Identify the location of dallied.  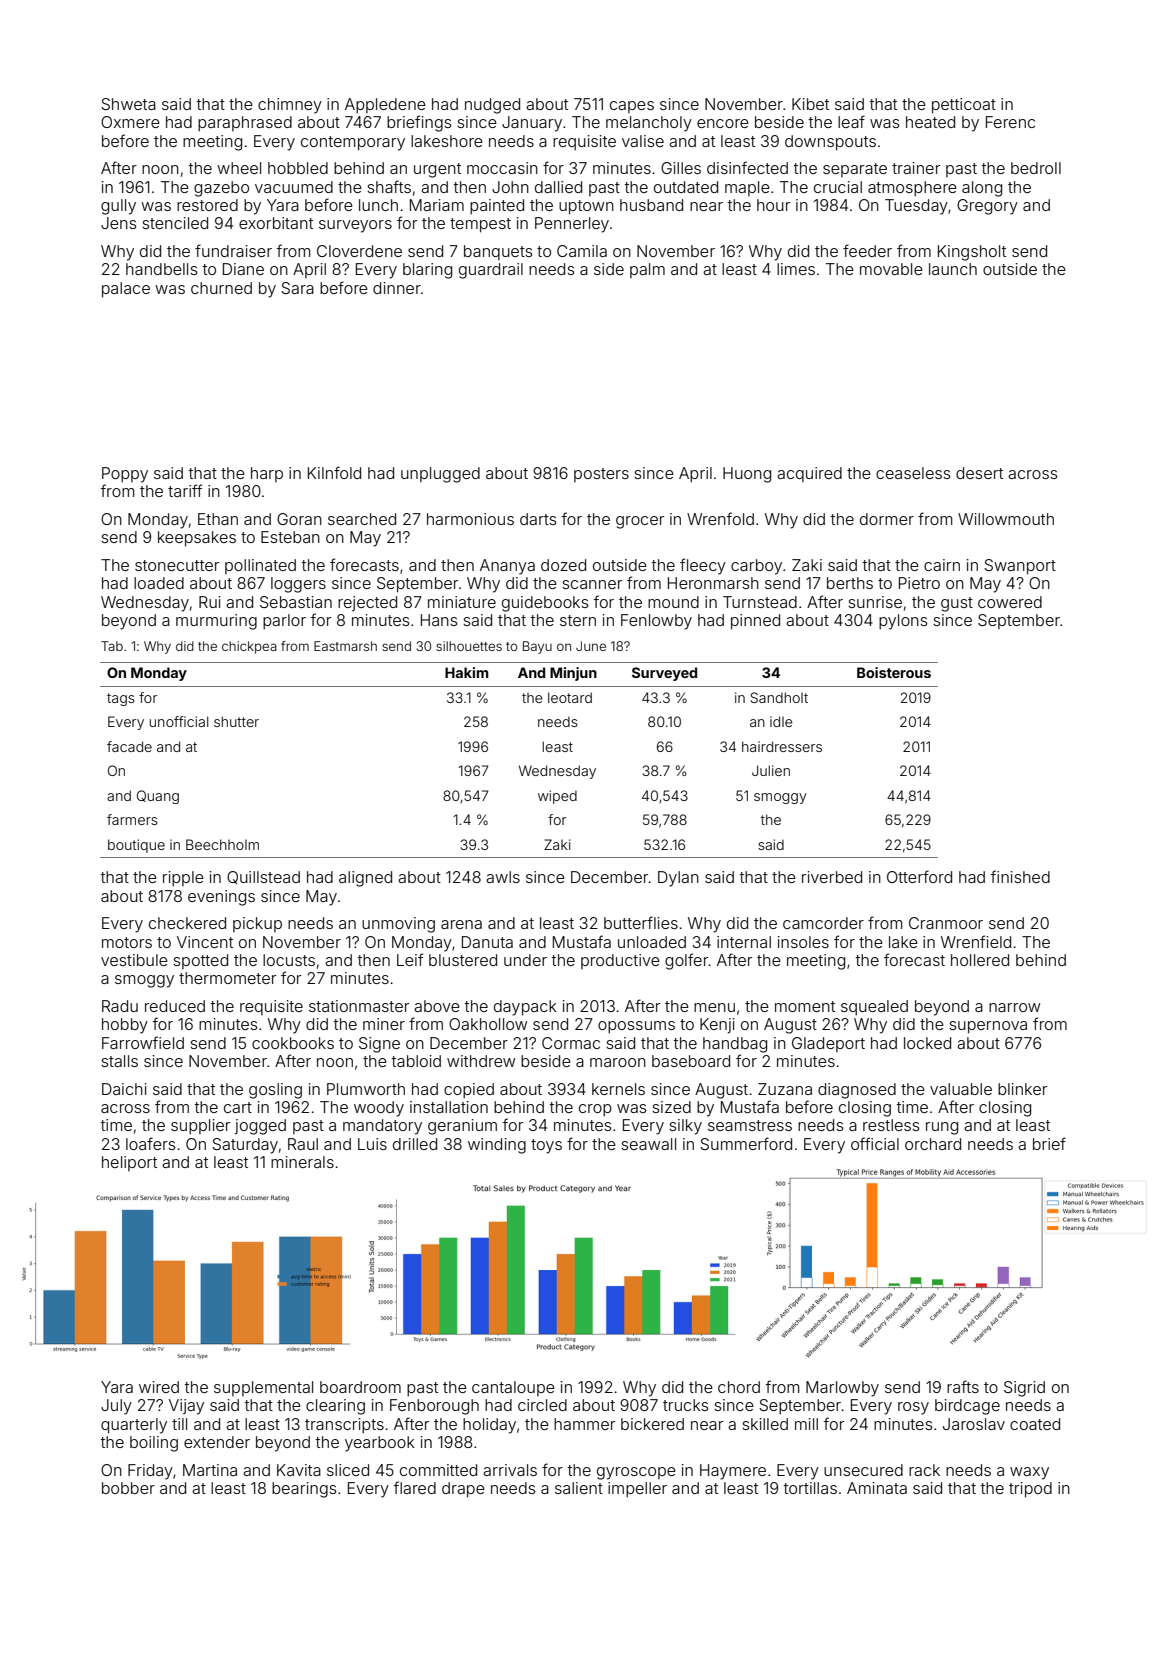
(558, 187).
